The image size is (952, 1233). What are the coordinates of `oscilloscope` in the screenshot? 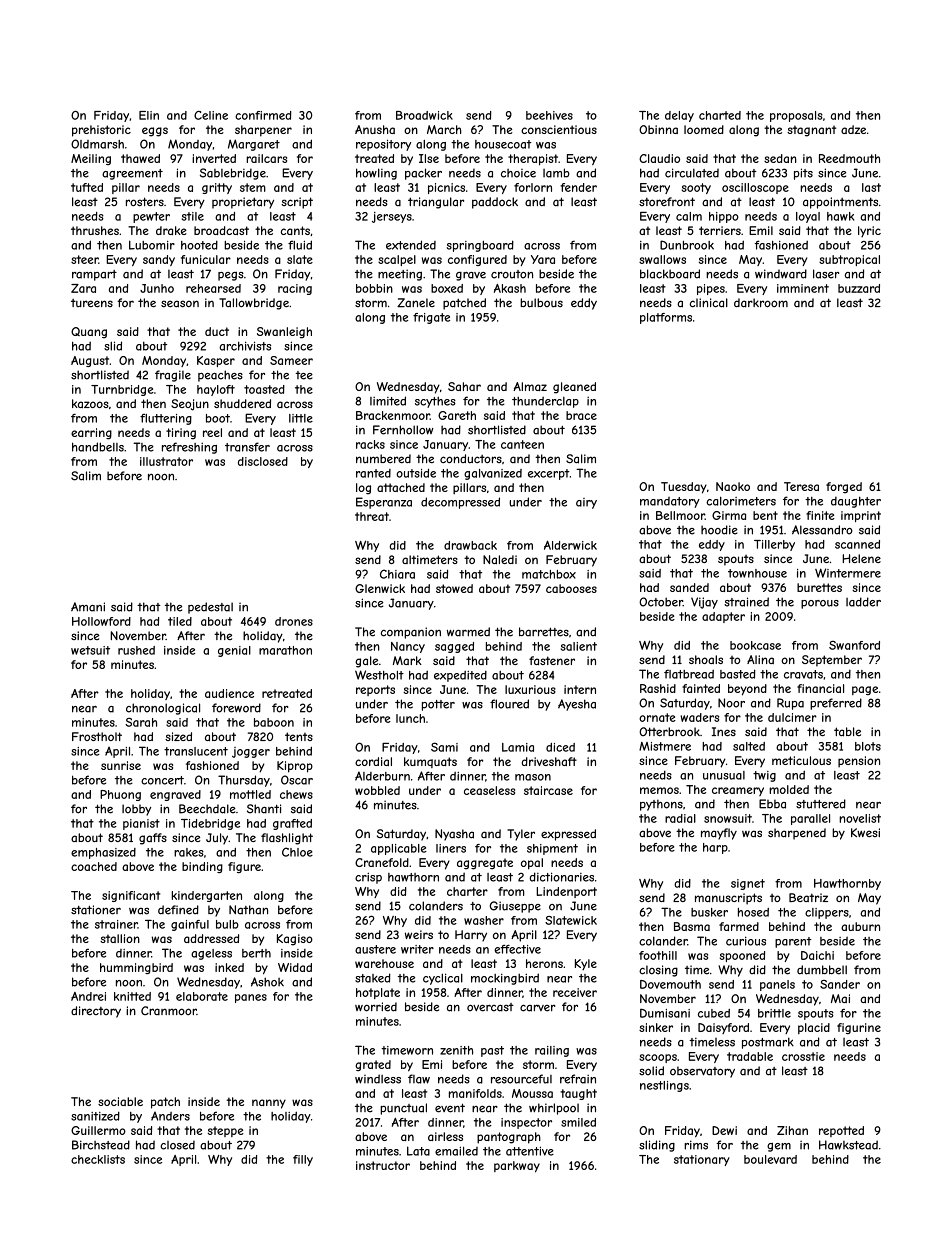 It's located at (755, 188).
